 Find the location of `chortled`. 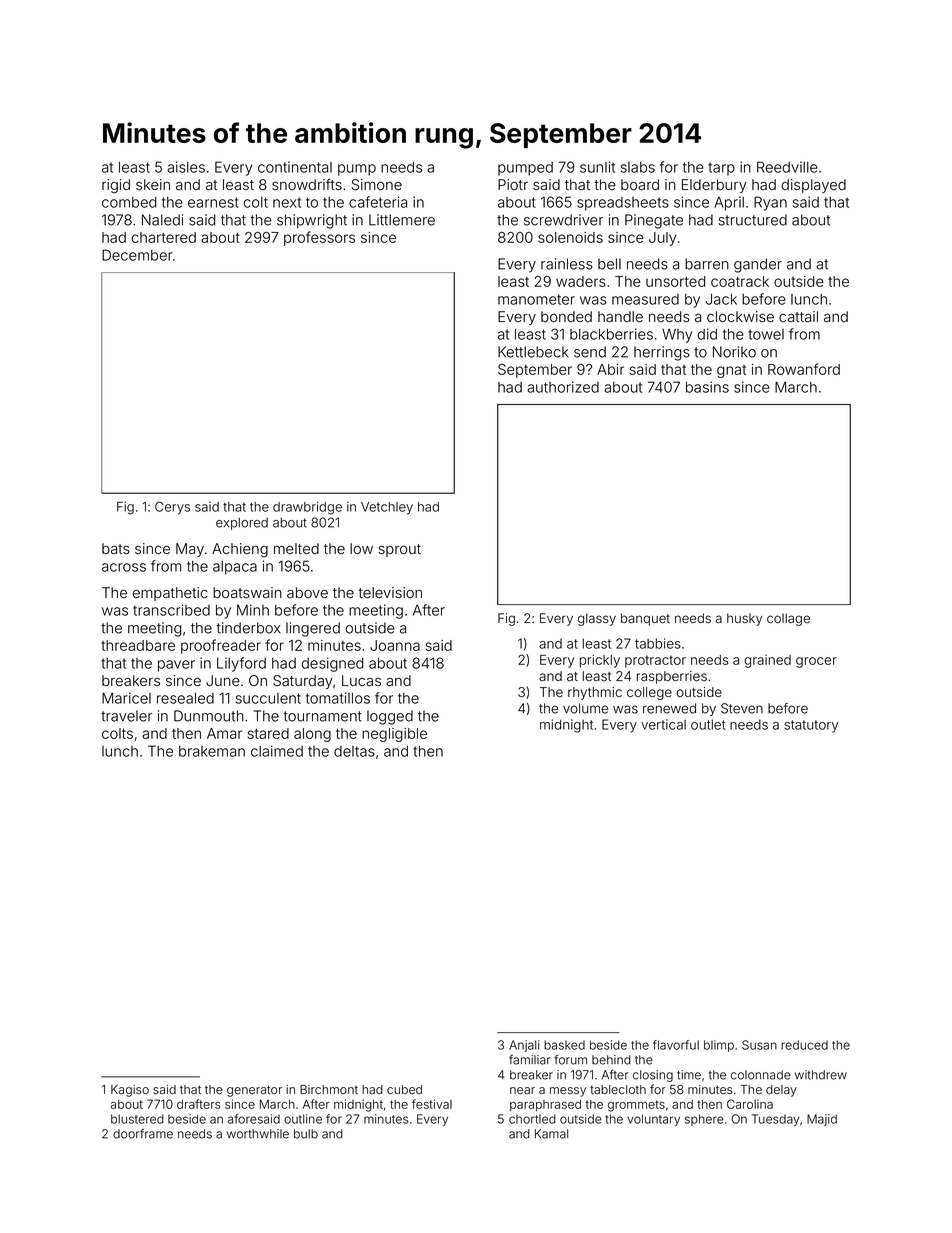

chortled is located at coordinates (532, 1119).
